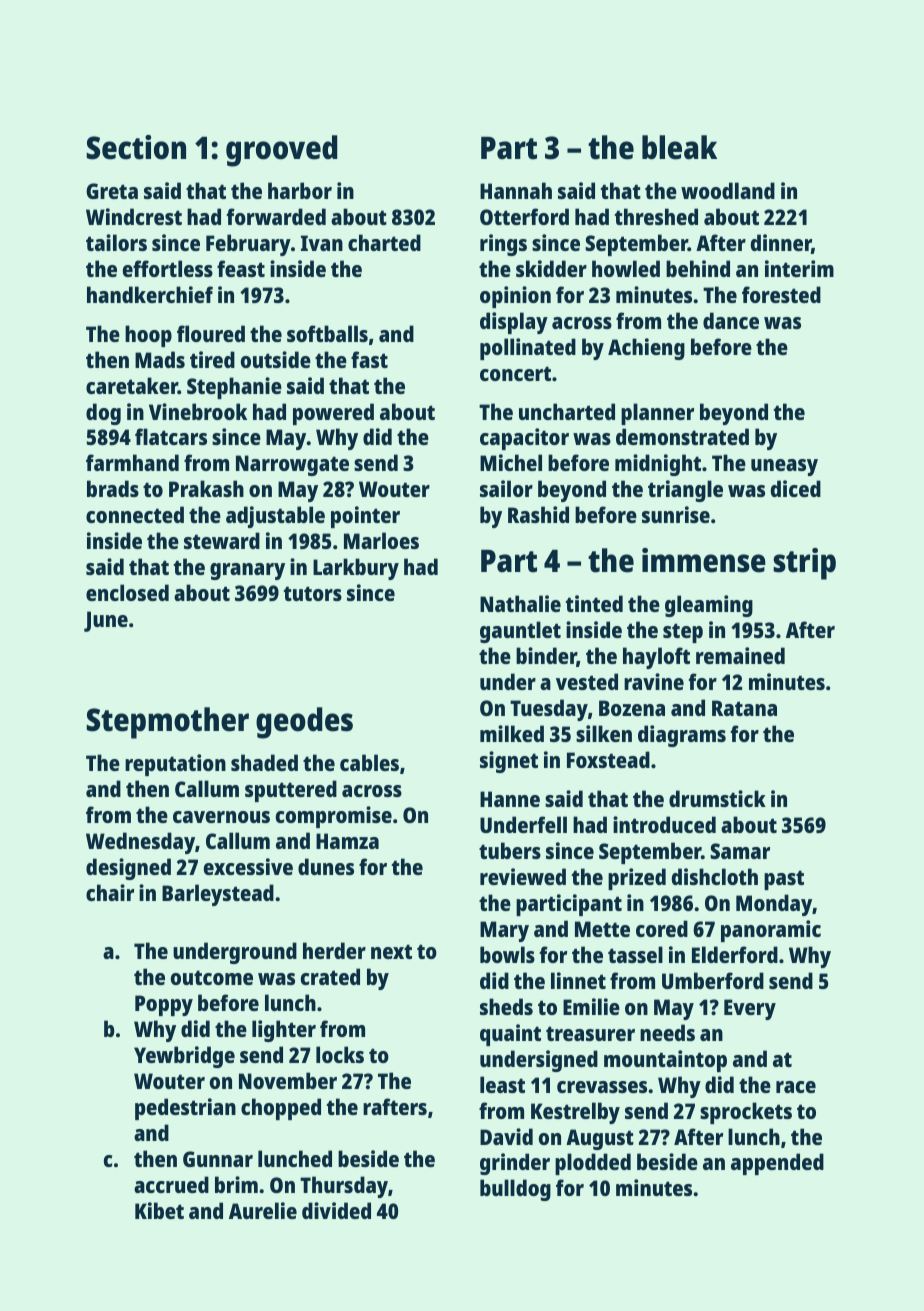 This page has height=1311, width=924. Describe the element at coordinates (159, 1210) in the page. I see `Kibet` at that location.
